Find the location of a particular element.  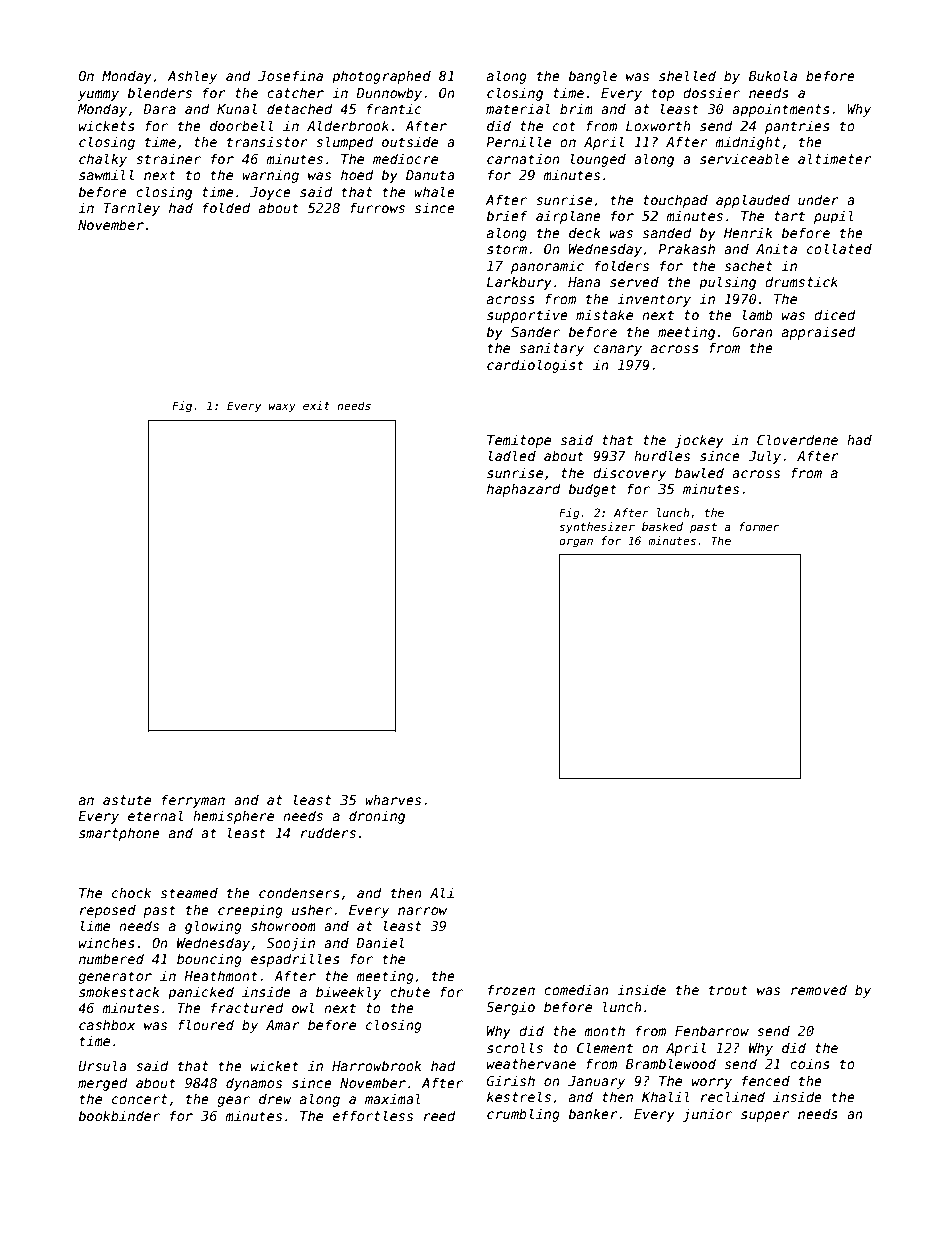

Tarnley is located at coordinates (132, 209).
